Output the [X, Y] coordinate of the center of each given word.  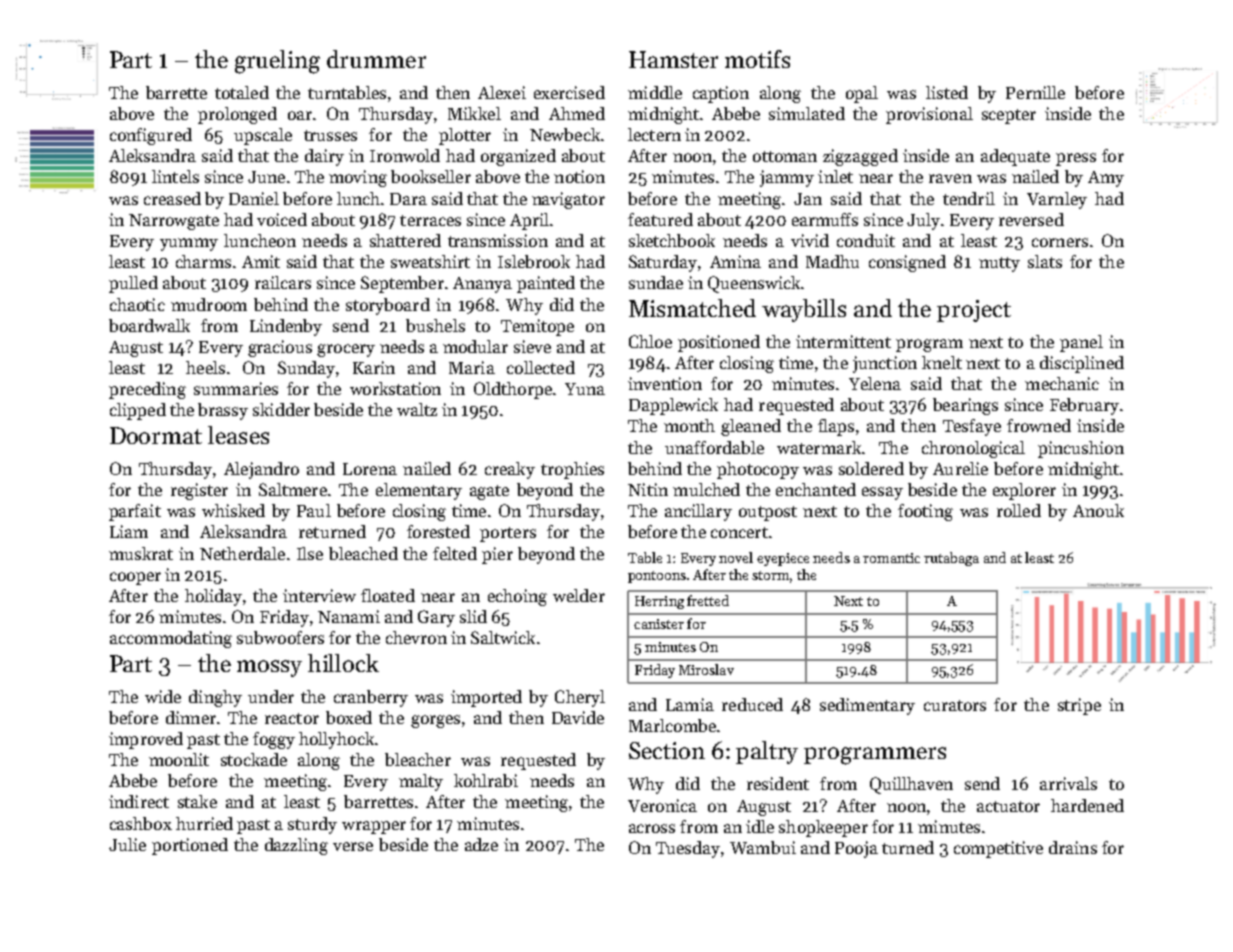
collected [541, 367]
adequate [1015, 157]
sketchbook [672, 240]
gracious [280, 348]
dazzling [296, 846]
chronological [973, 449]
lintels [175, 176]
